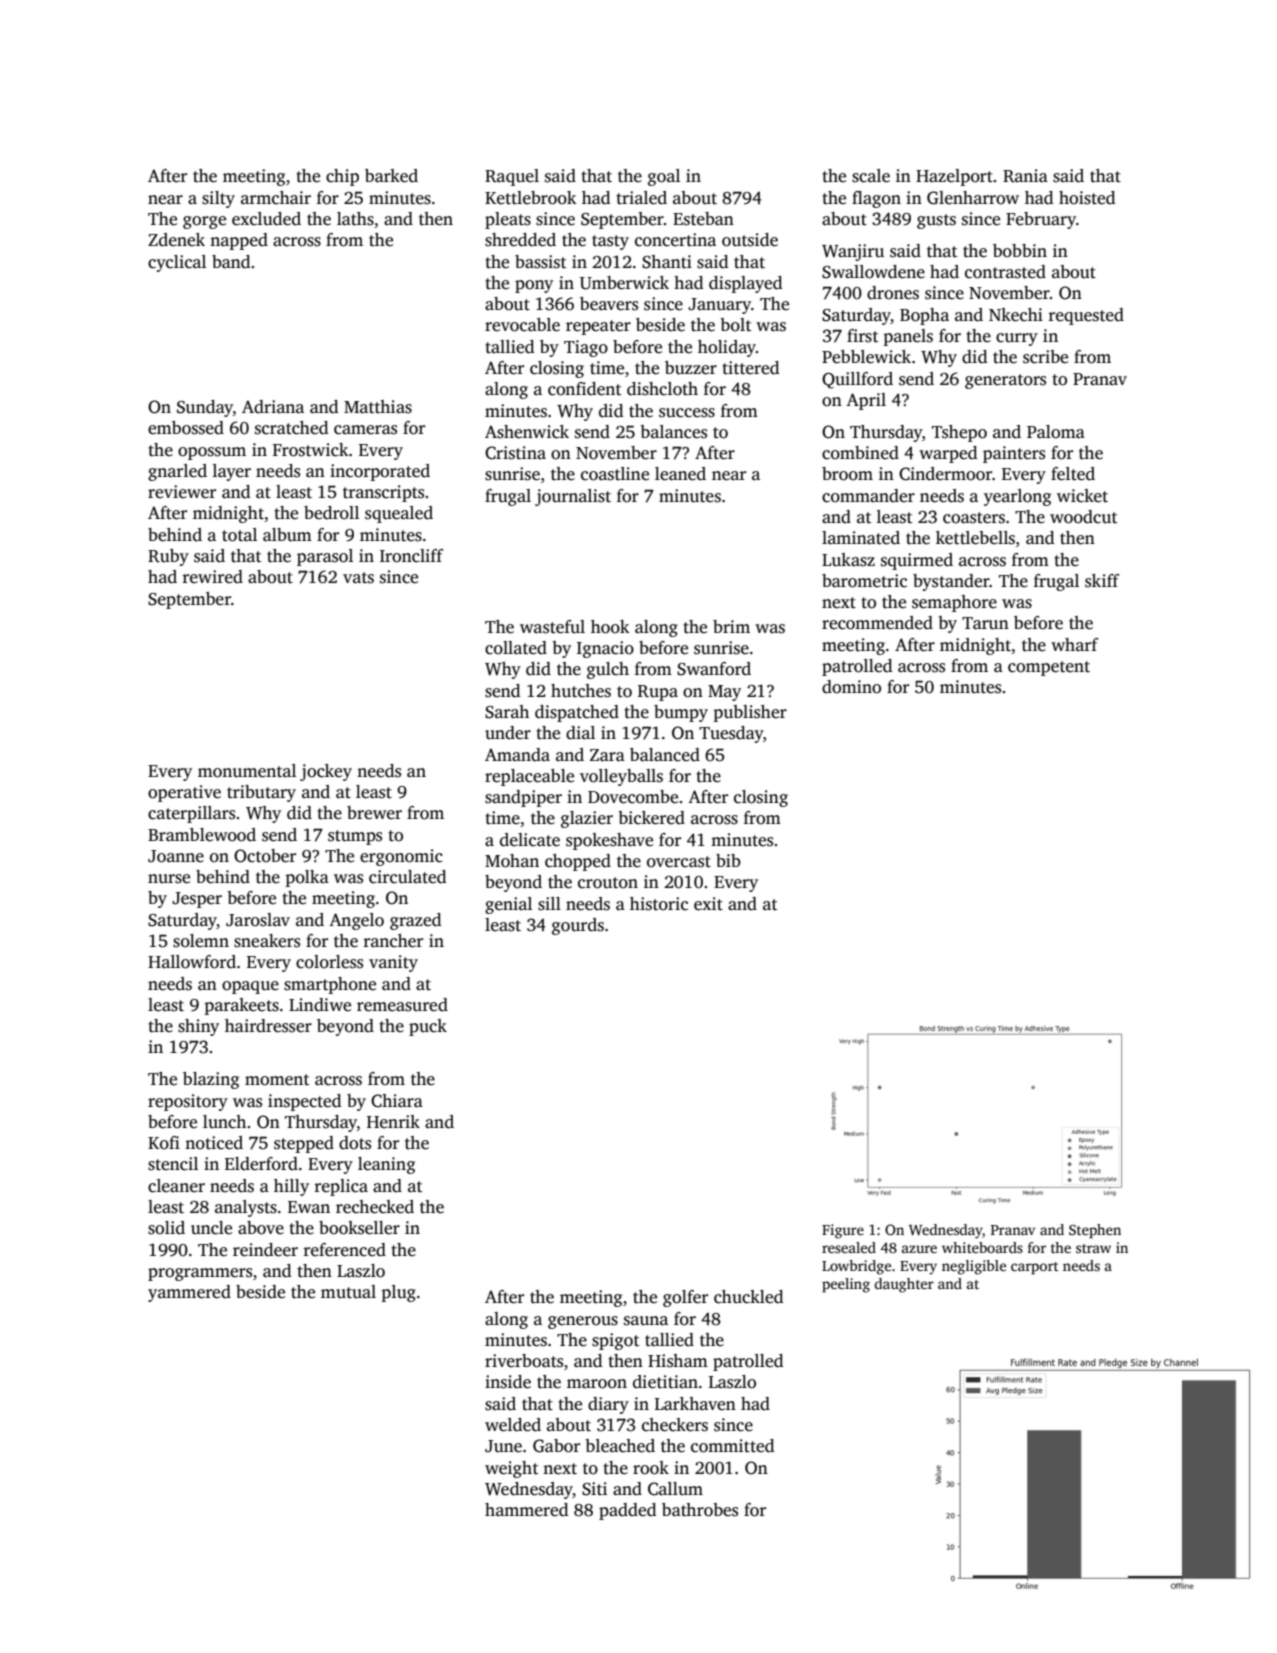 The image size is (1277, 1653). What do you see at coordinates (511, 1469) in the screenshot?
I see `weight` at bounding box center [511, 1469].
